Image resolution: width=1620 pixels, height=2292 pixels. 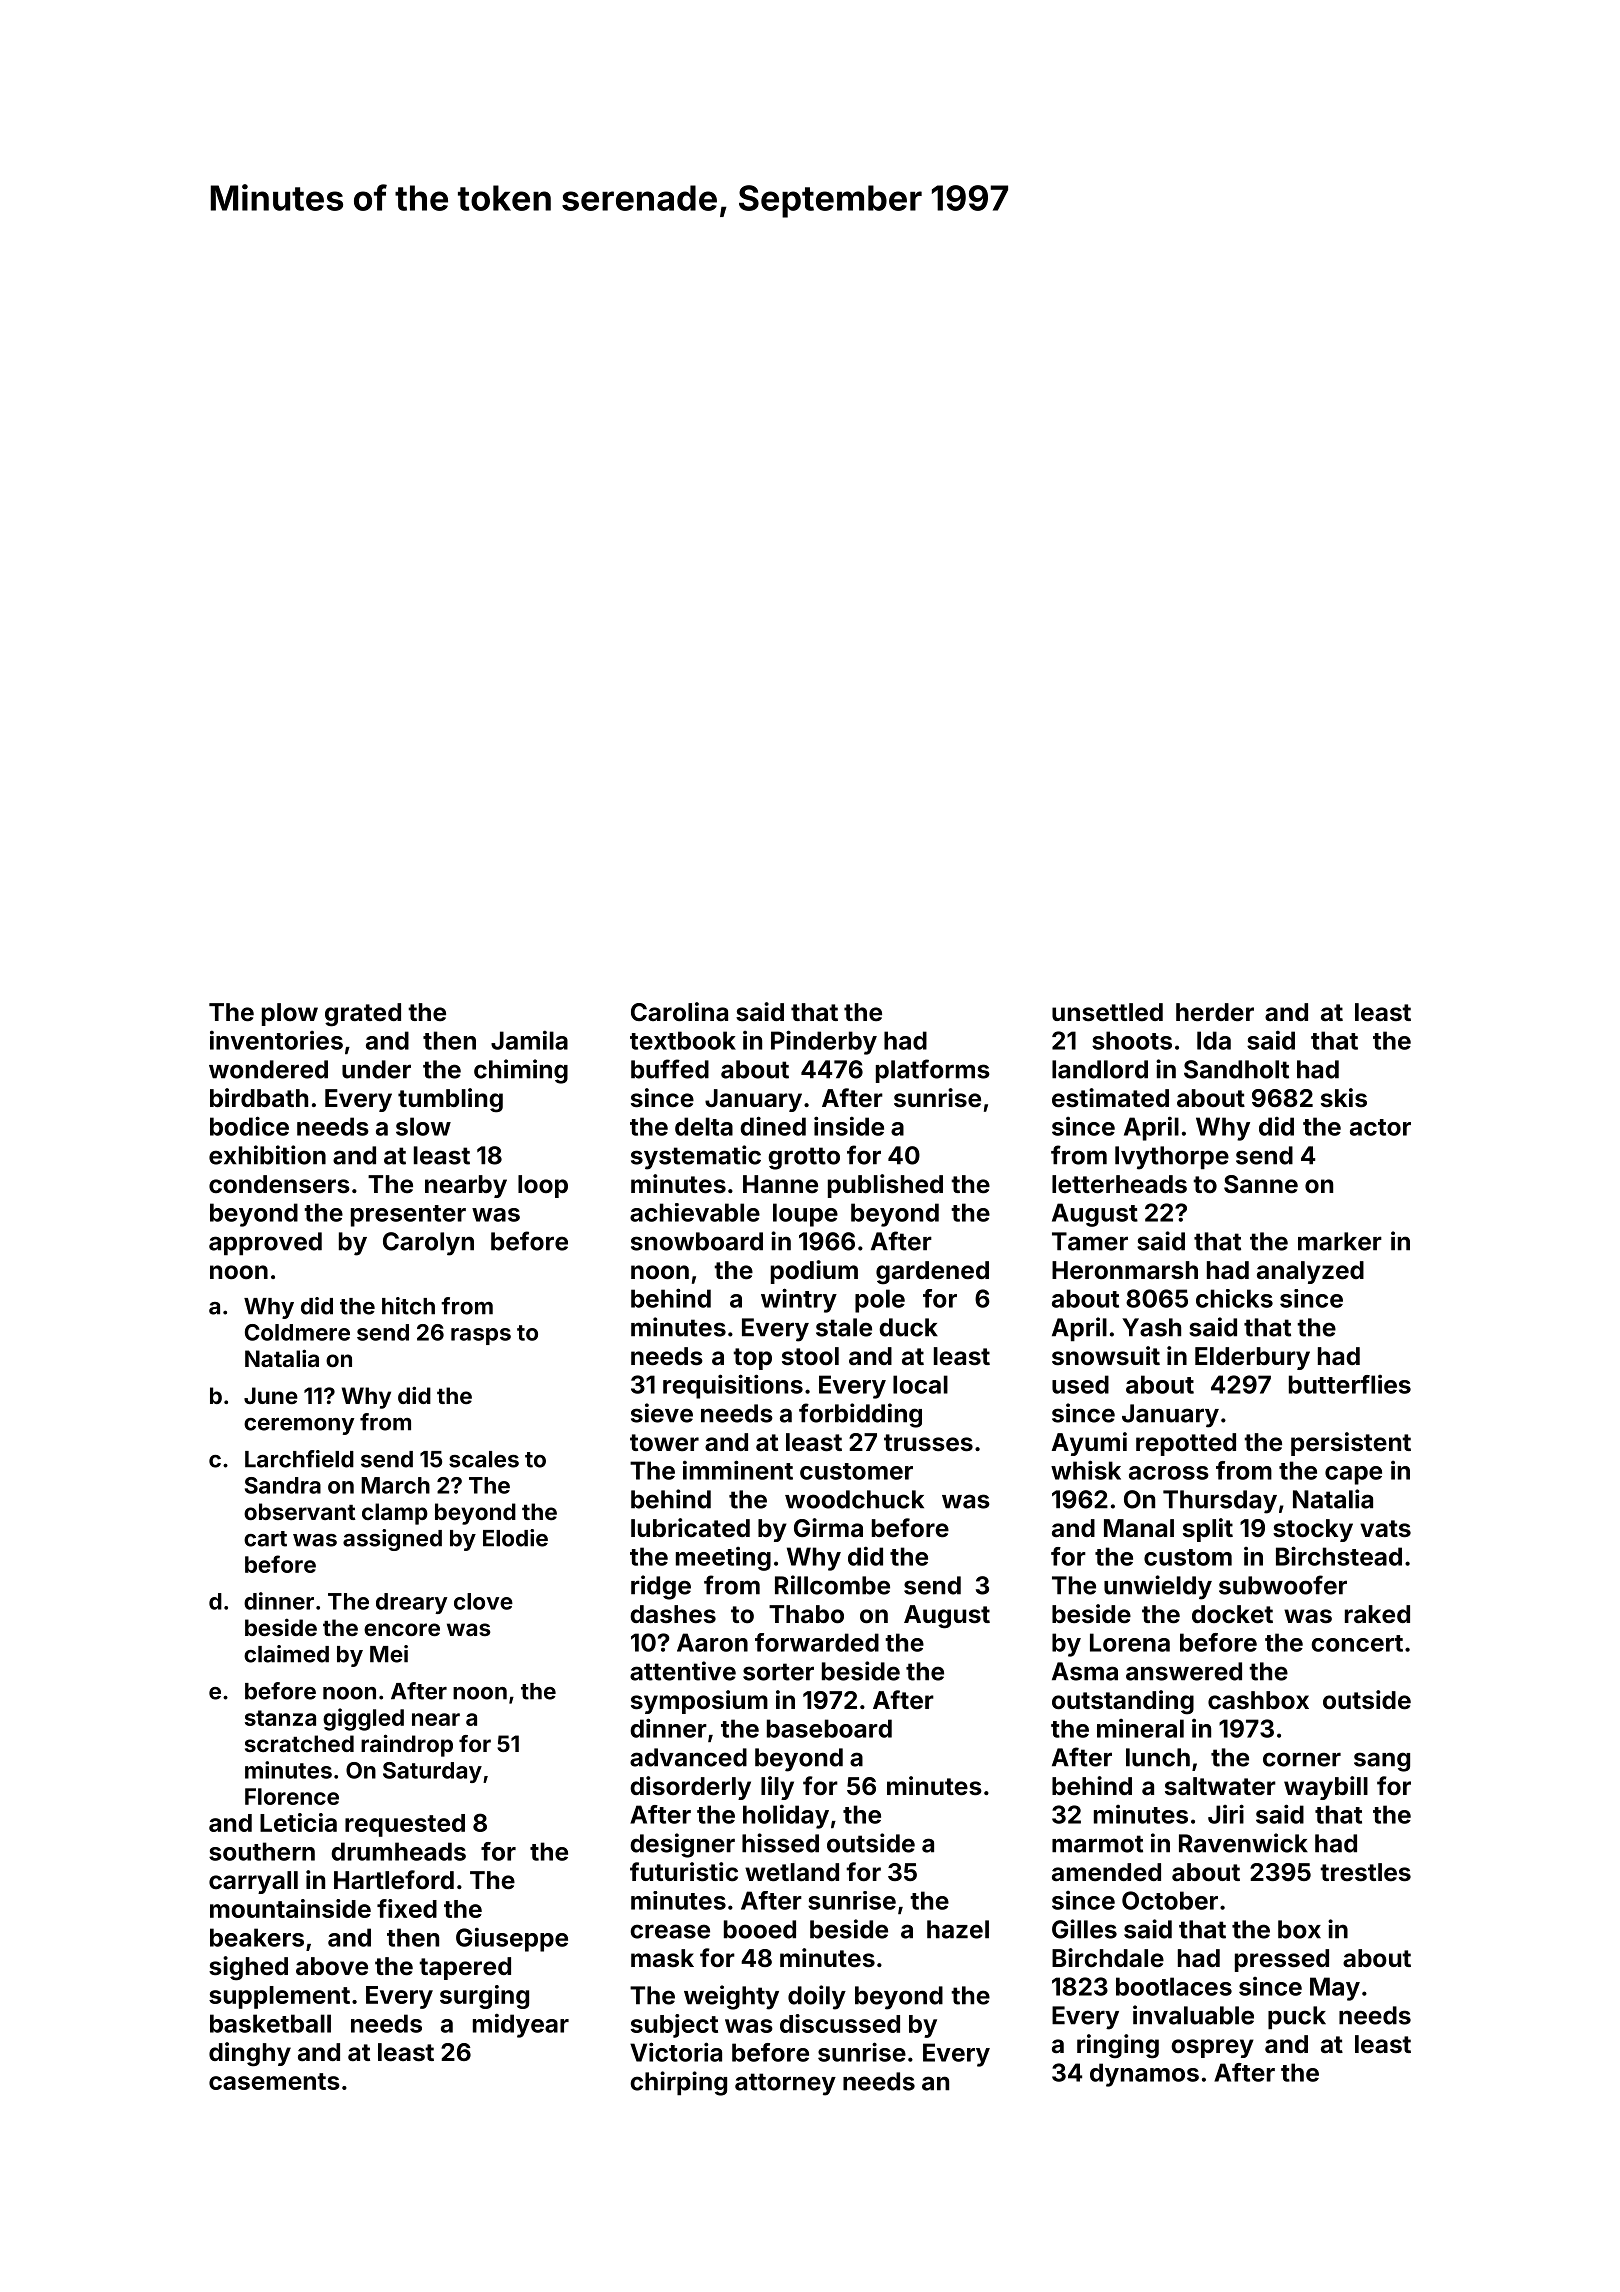 I want to click on herder, so click(x=1215, y=1012).
